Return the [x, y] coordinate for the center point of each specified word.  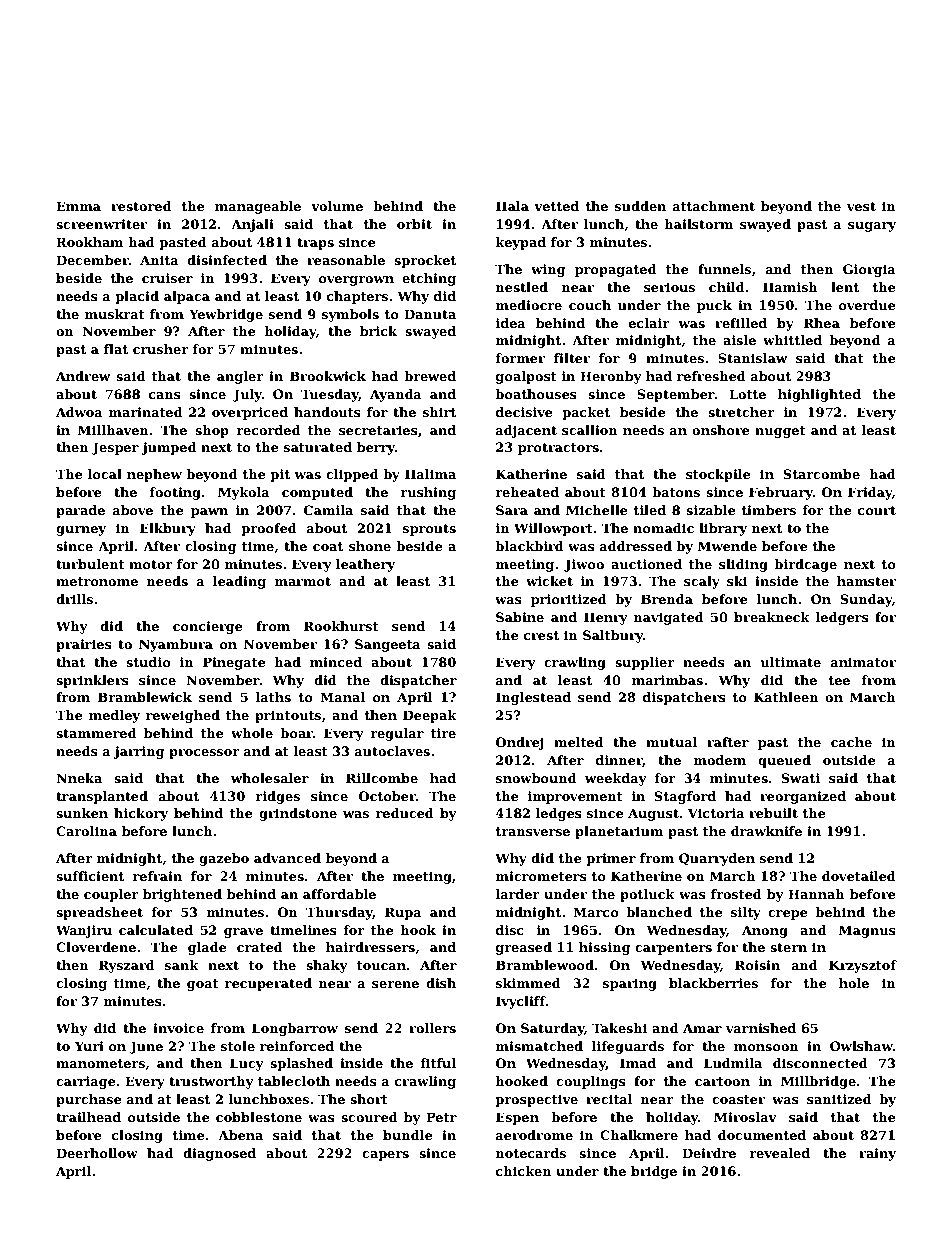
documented [762, 1135]
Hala [512, 206]
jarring [139, 752]
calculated [156, 930]
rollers [432, 1028]
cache [851, 742]
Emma [78, 206]
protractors [558, 449]
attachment [714, 206]
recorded [269, 430]
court [877, 510]
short [369, 1099]
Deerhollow [97, 1153]
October [387, 796]
